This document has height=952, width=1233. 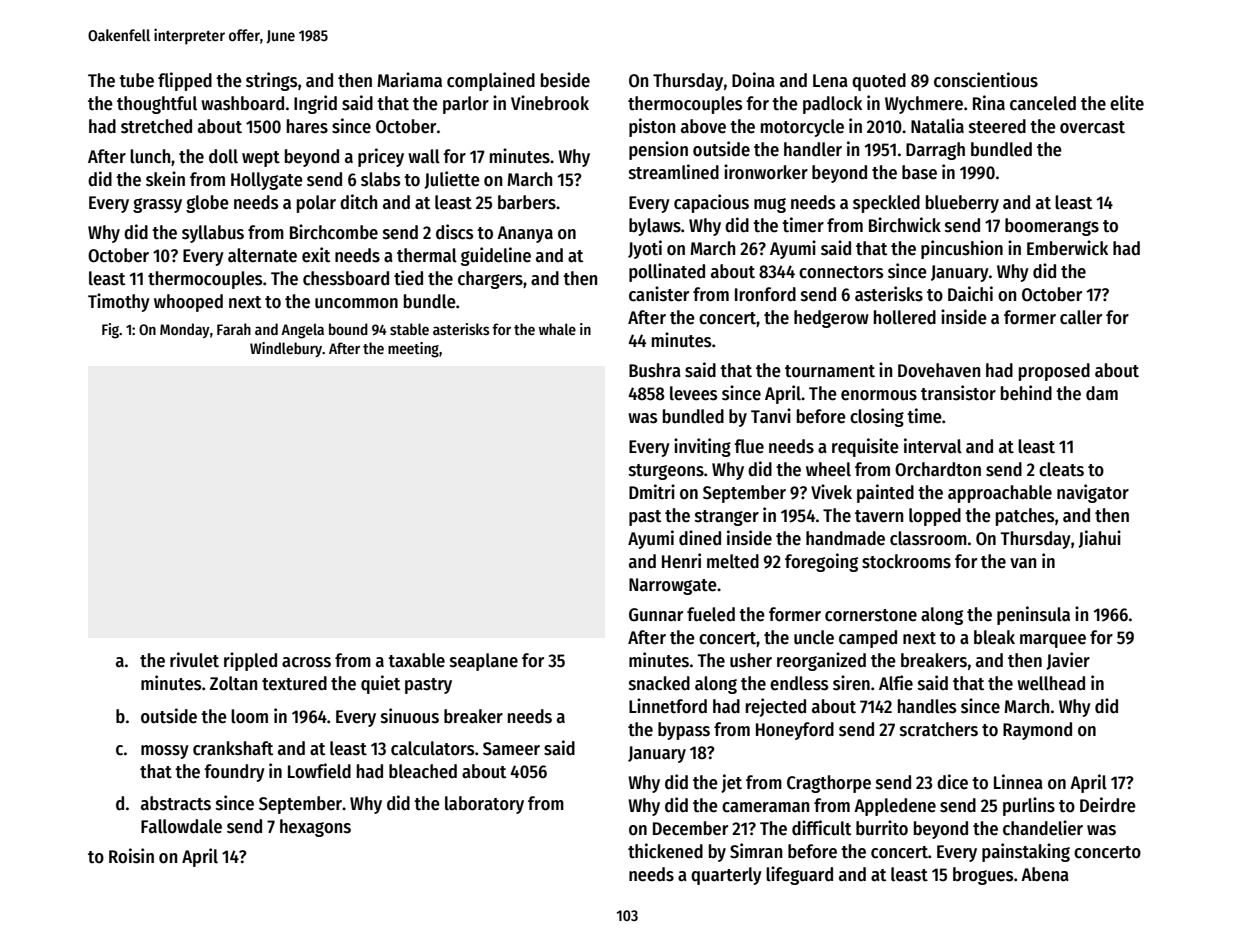 I want to click on burrito, so click(x=882, y=828).
